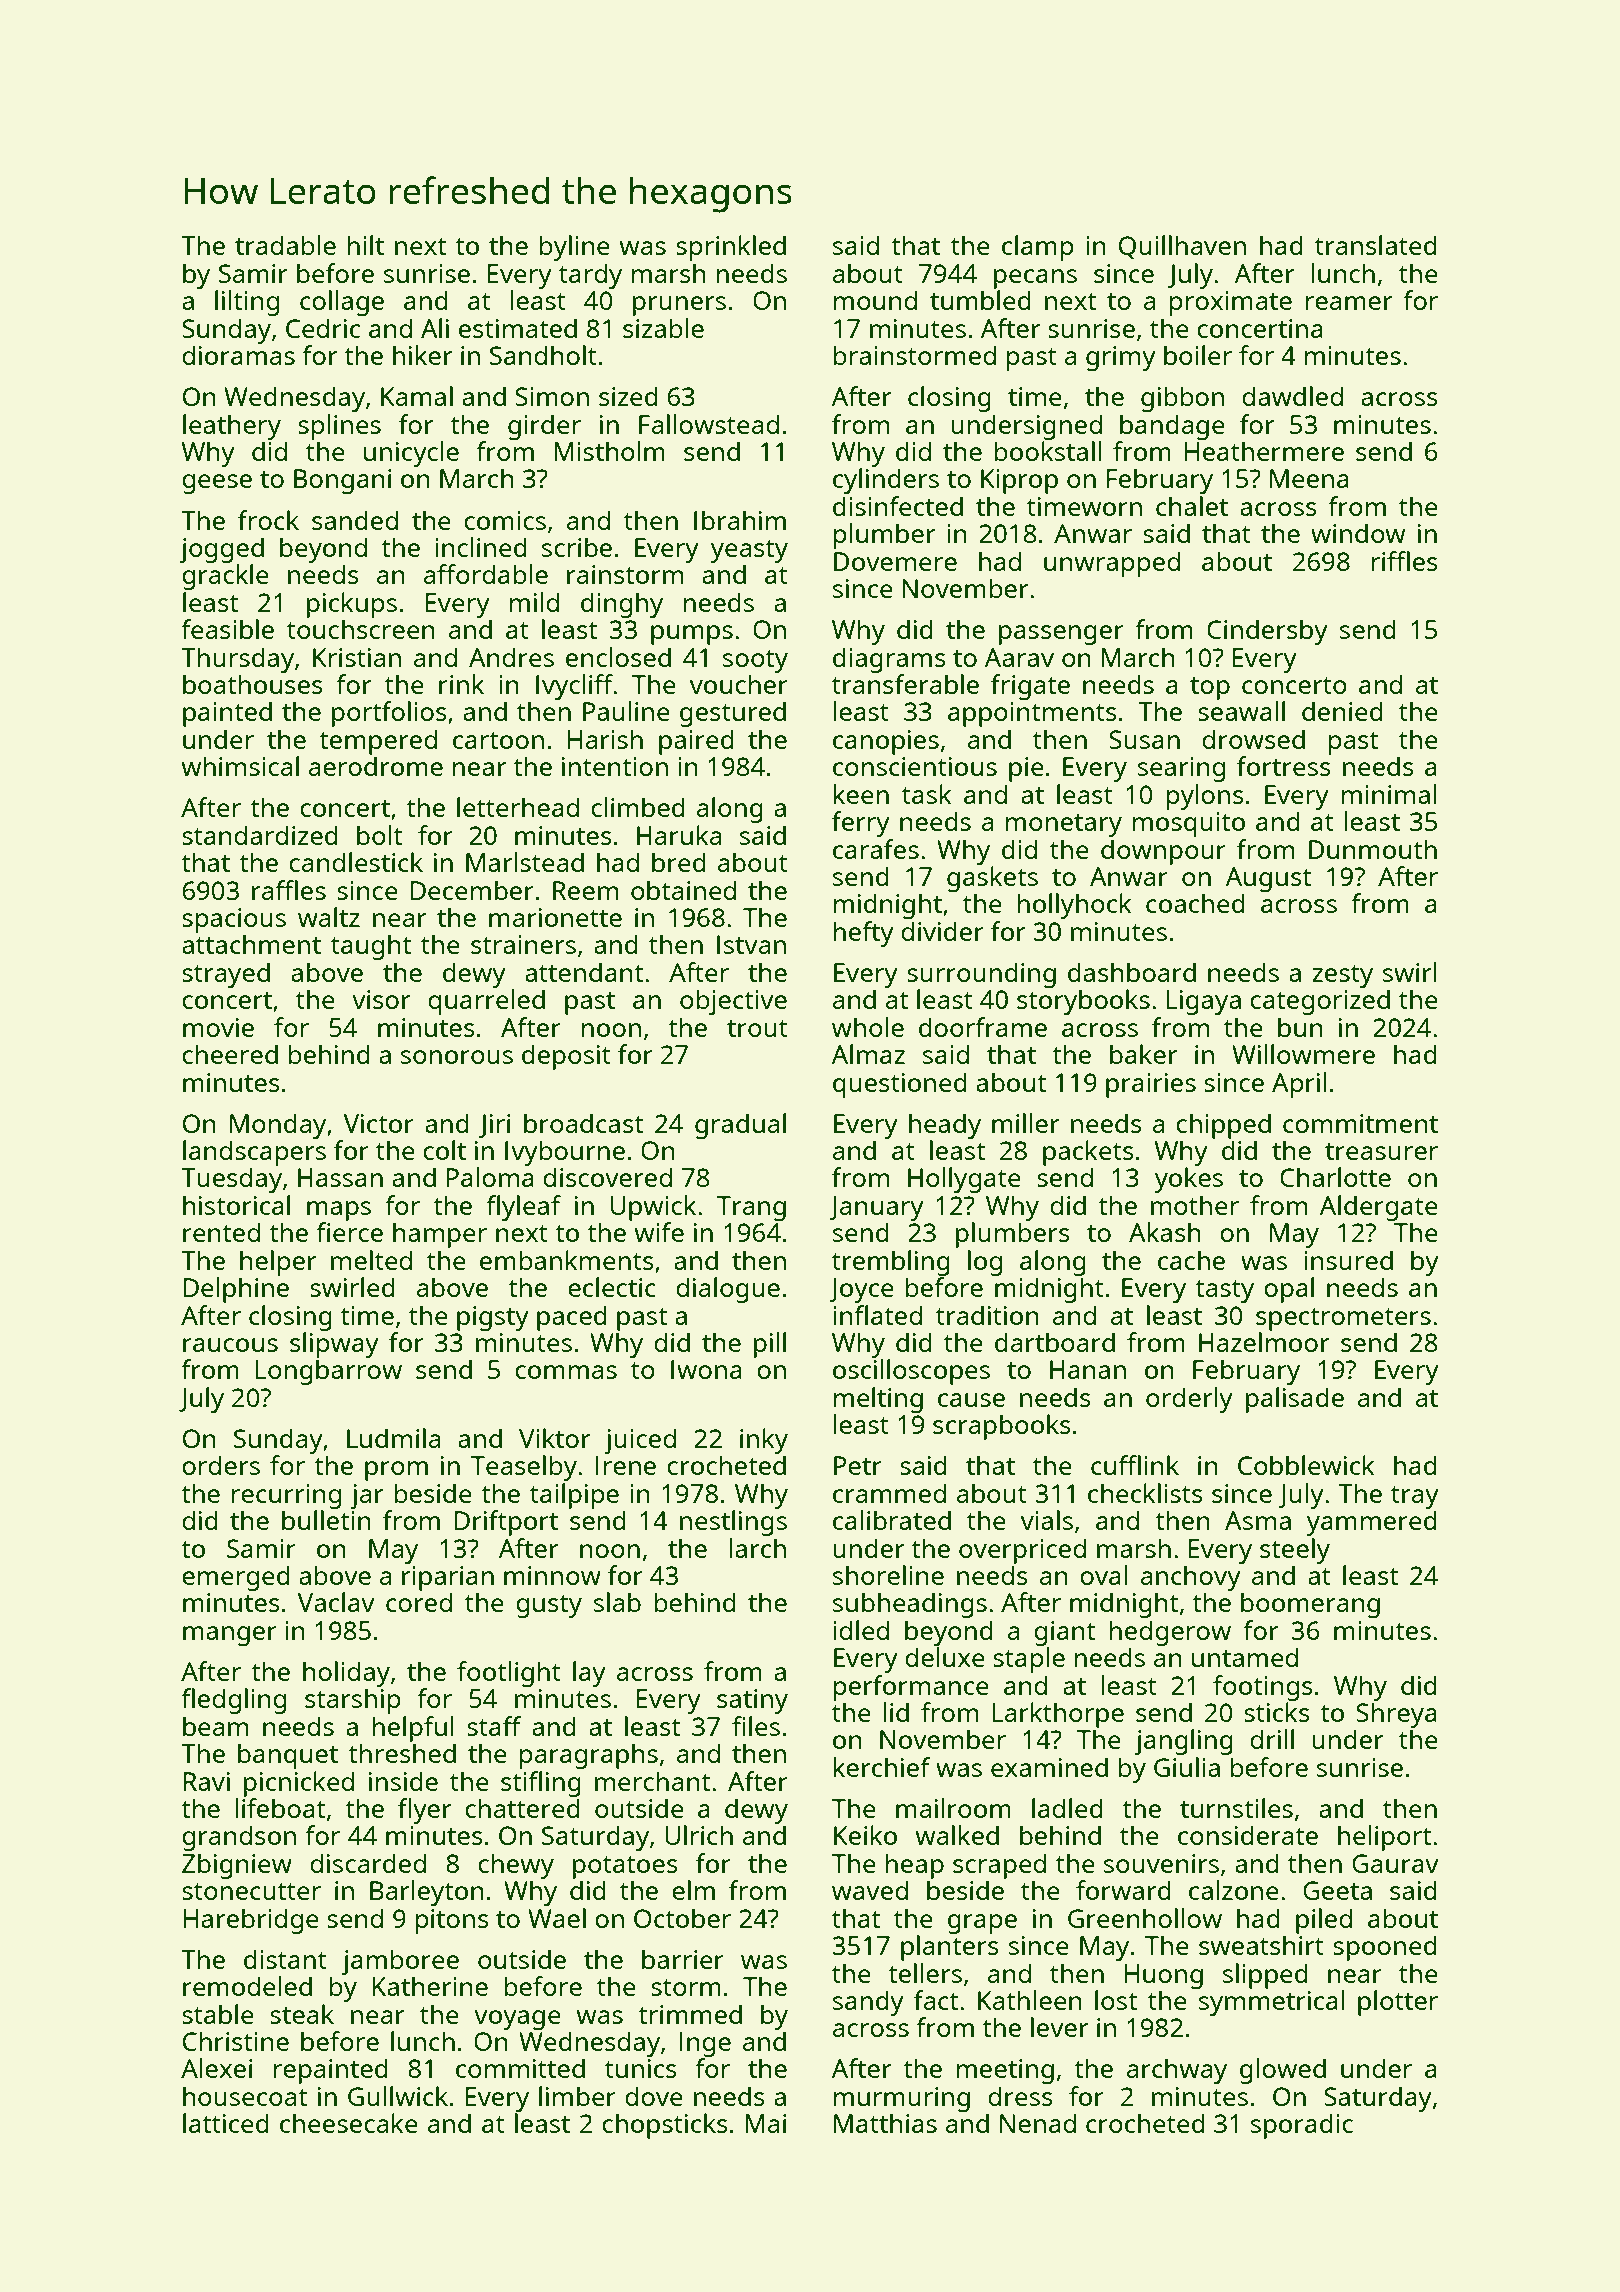  What do you see at coordinates (1019, 657) in the screenshot?
I see `Aarav` at bounding box center [1019, 657].
